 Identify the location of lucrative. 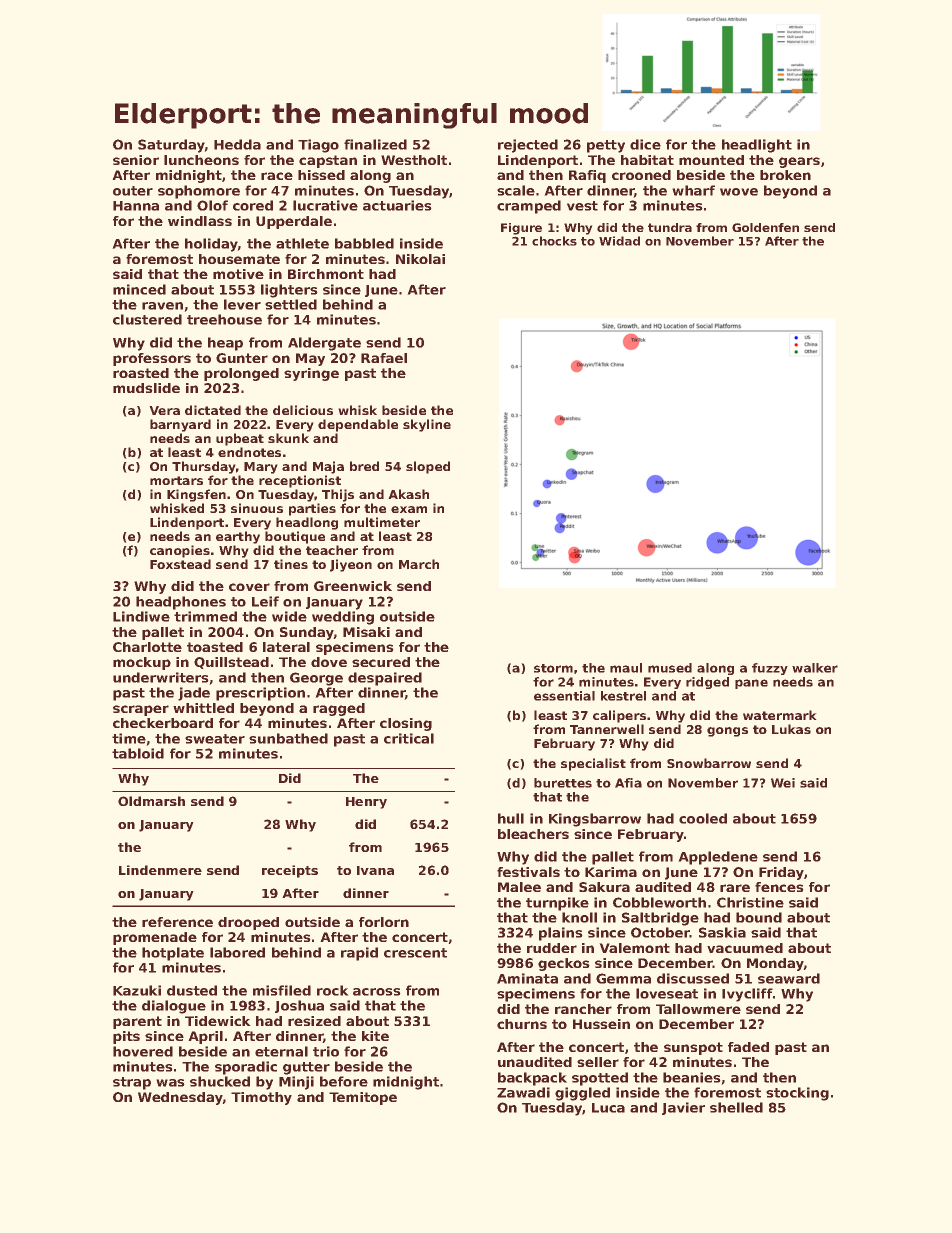
(325, 205).
